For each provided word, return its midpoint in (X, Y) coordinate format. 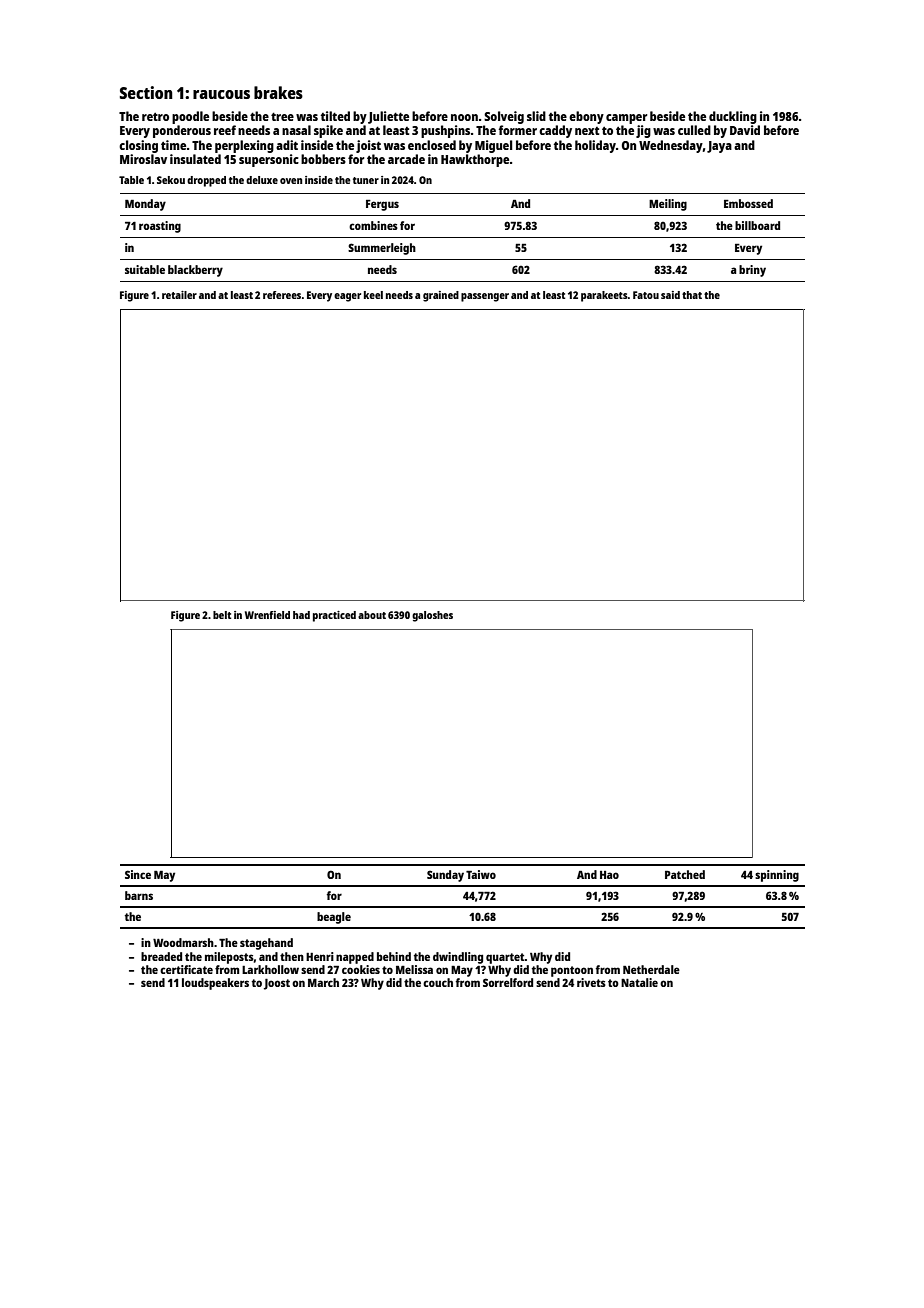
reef (225, 130)
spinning (777, 876)
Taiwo (481, 874)
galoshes (432, 616)
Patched (685, 874)
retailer (179, 295)
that (692, 295)
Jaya (719, 147)
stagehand (266, 944)
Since (138, 874)
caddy (555, 131)
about (372, 615)
